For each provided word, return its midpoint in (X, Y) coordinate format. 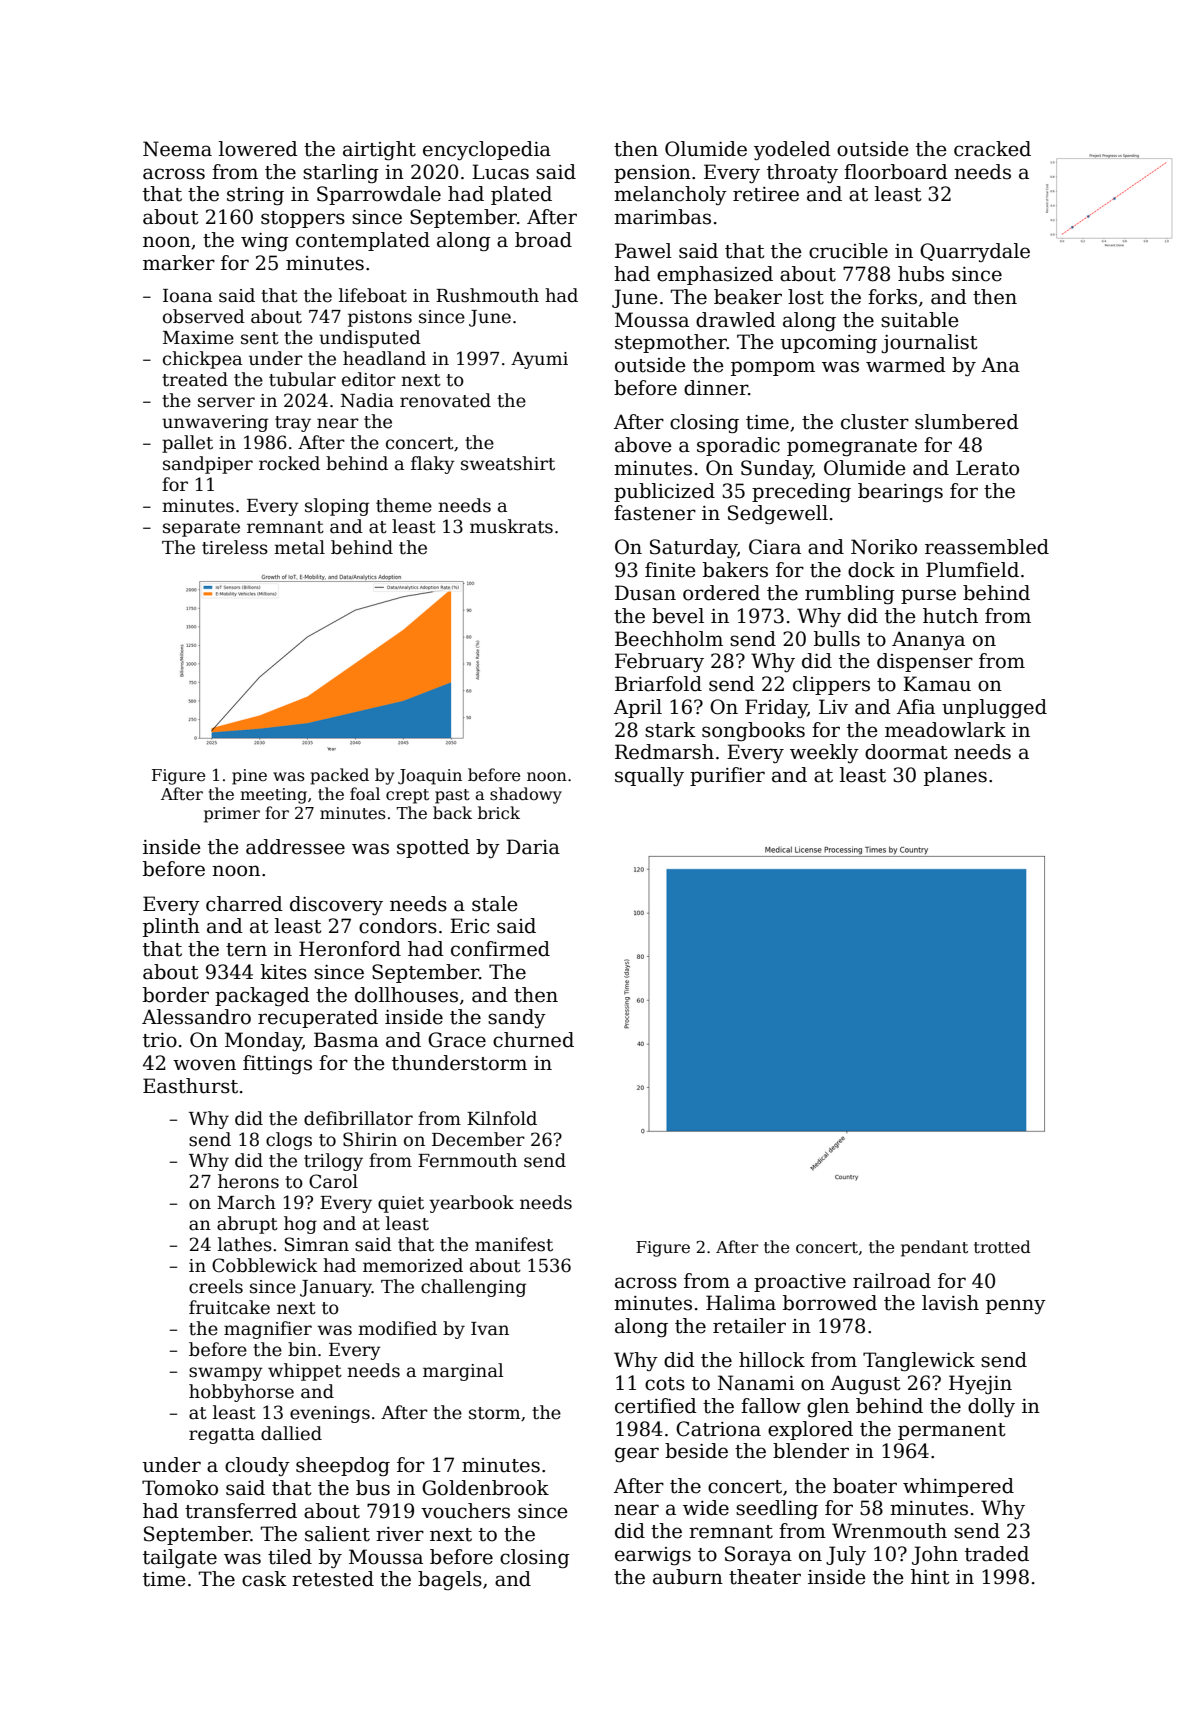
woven (204, 1065)
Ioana (187, 296)
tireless (235, 547)
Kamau (937, 684)
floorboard (896, 172)
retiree (766, 194)
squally (649, 777)
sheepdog (343, 1467)
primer (232, 815)
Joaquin (430, 777)
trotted (1002, 1247)
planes (955, 776)
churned (533, 1040)
